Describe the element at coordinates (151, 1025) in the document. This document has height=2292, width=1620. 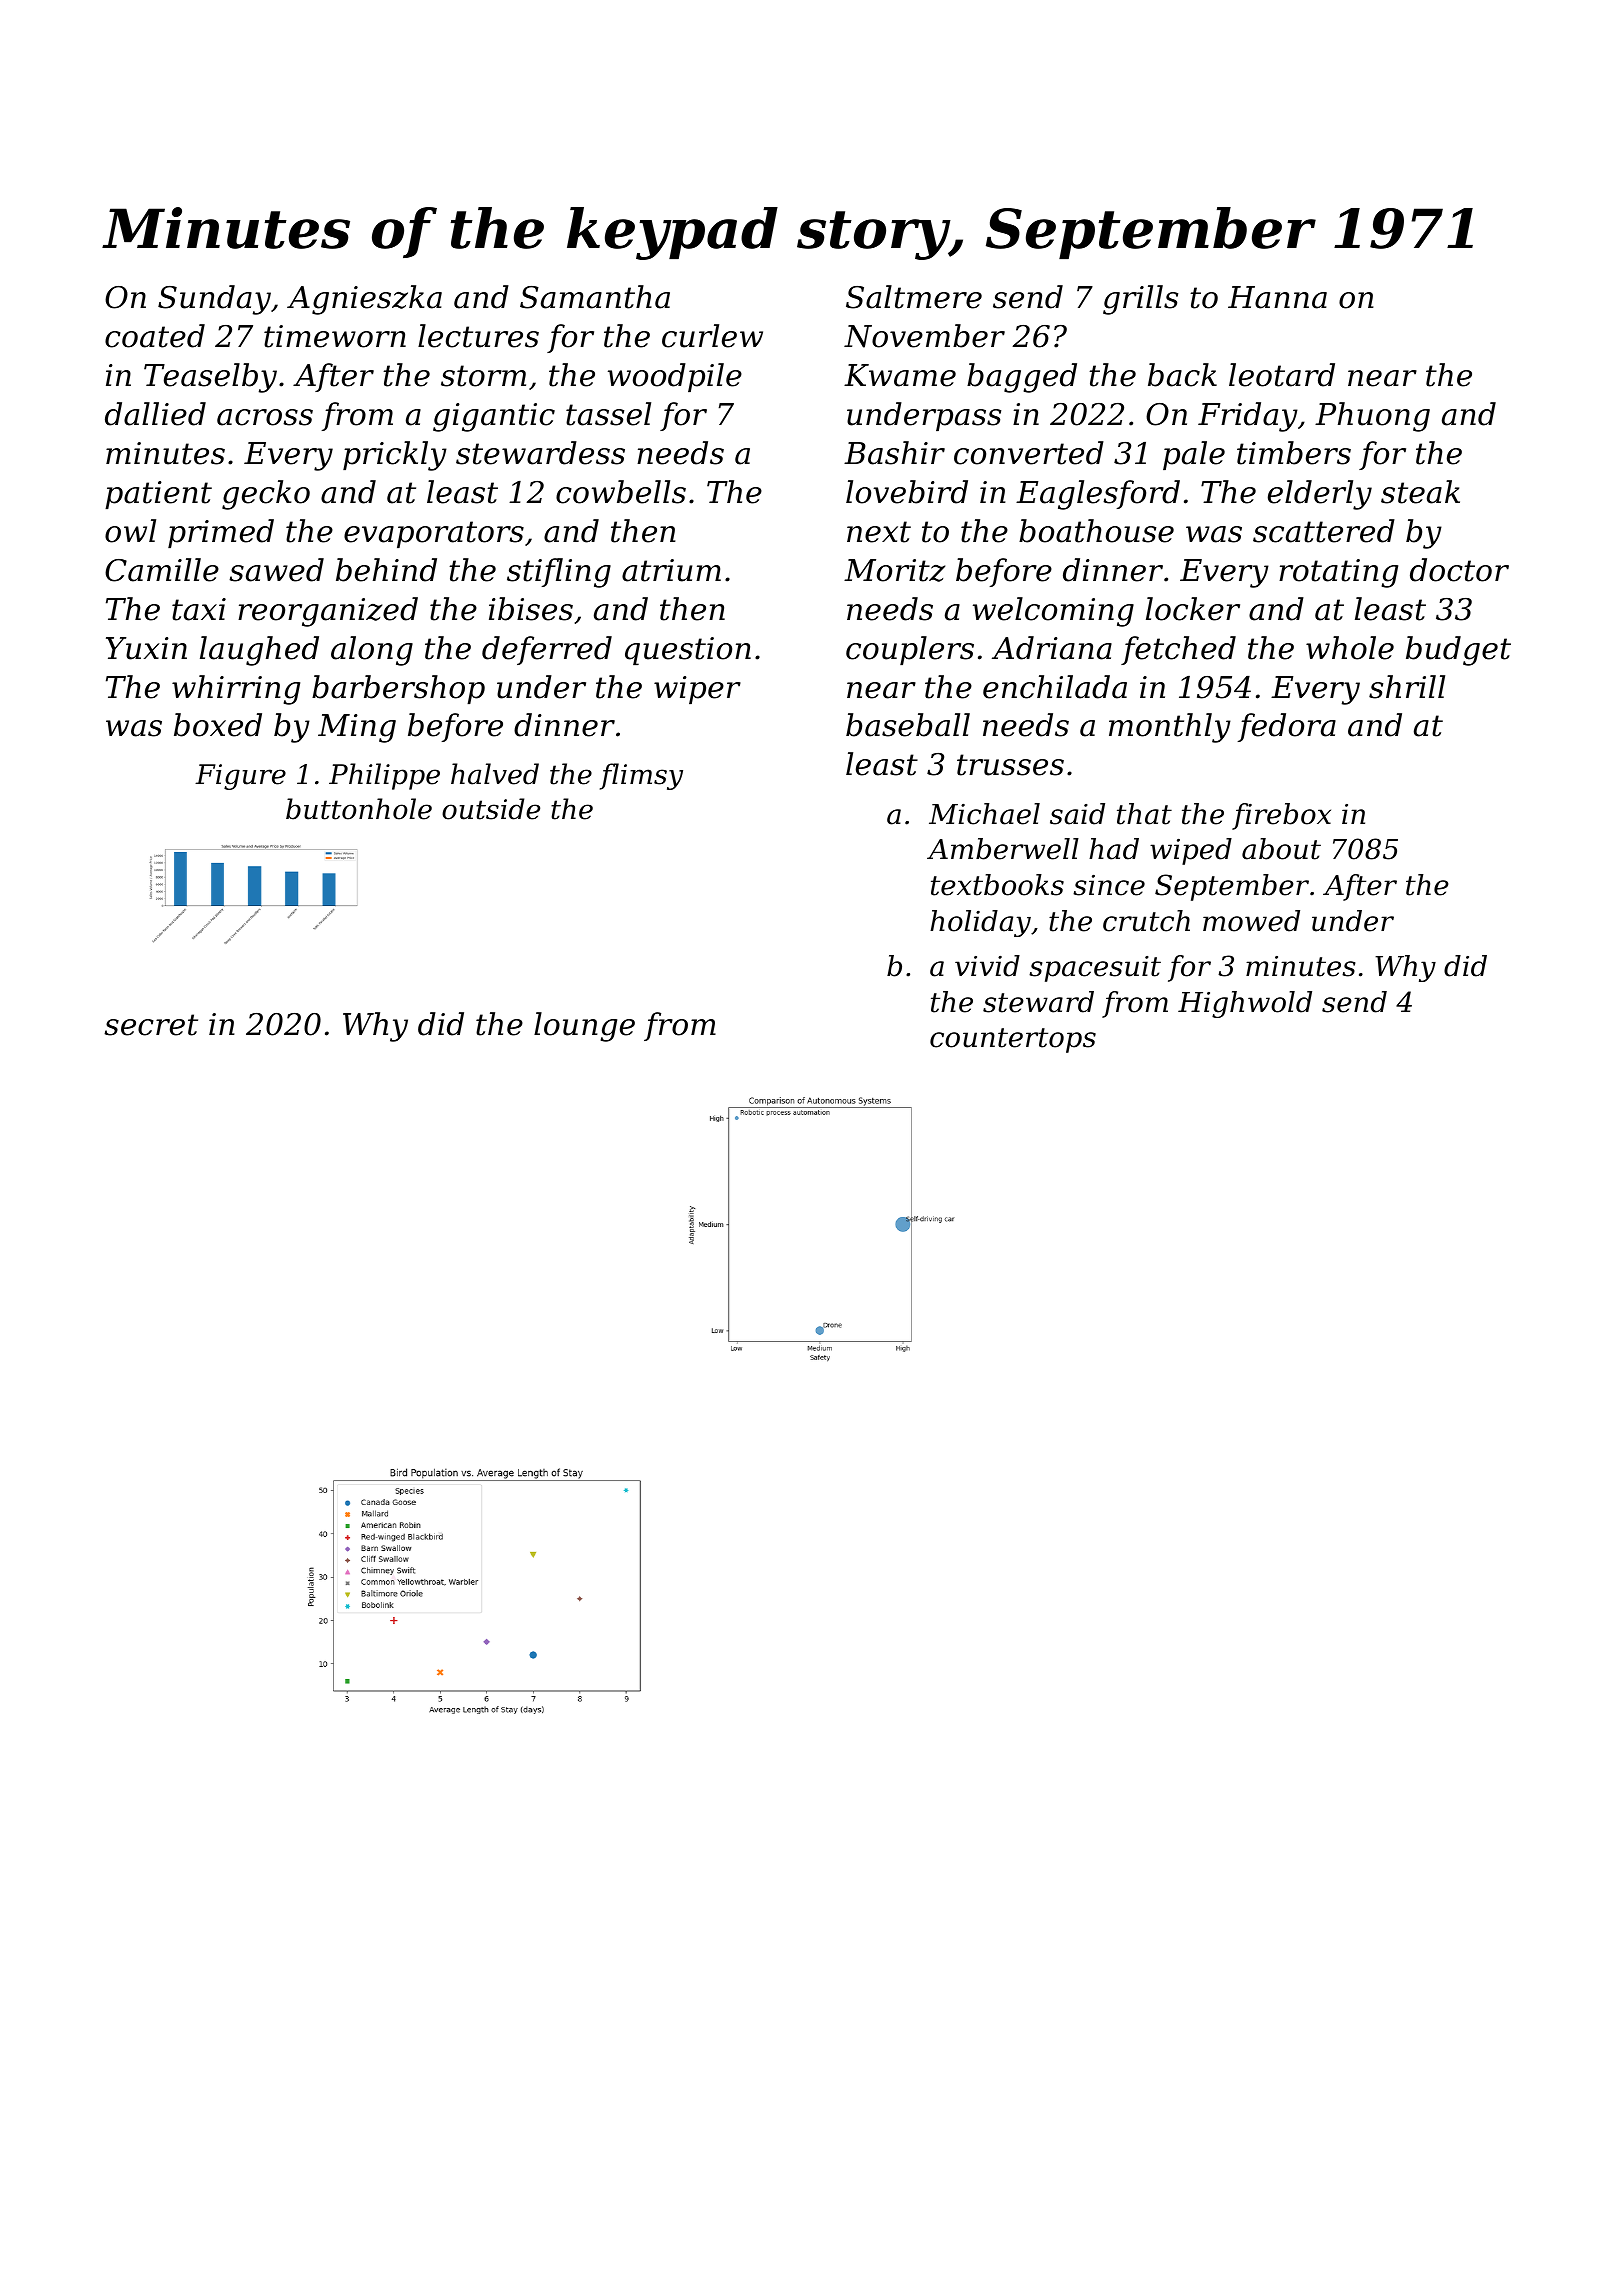
I see `secret` at that location.
